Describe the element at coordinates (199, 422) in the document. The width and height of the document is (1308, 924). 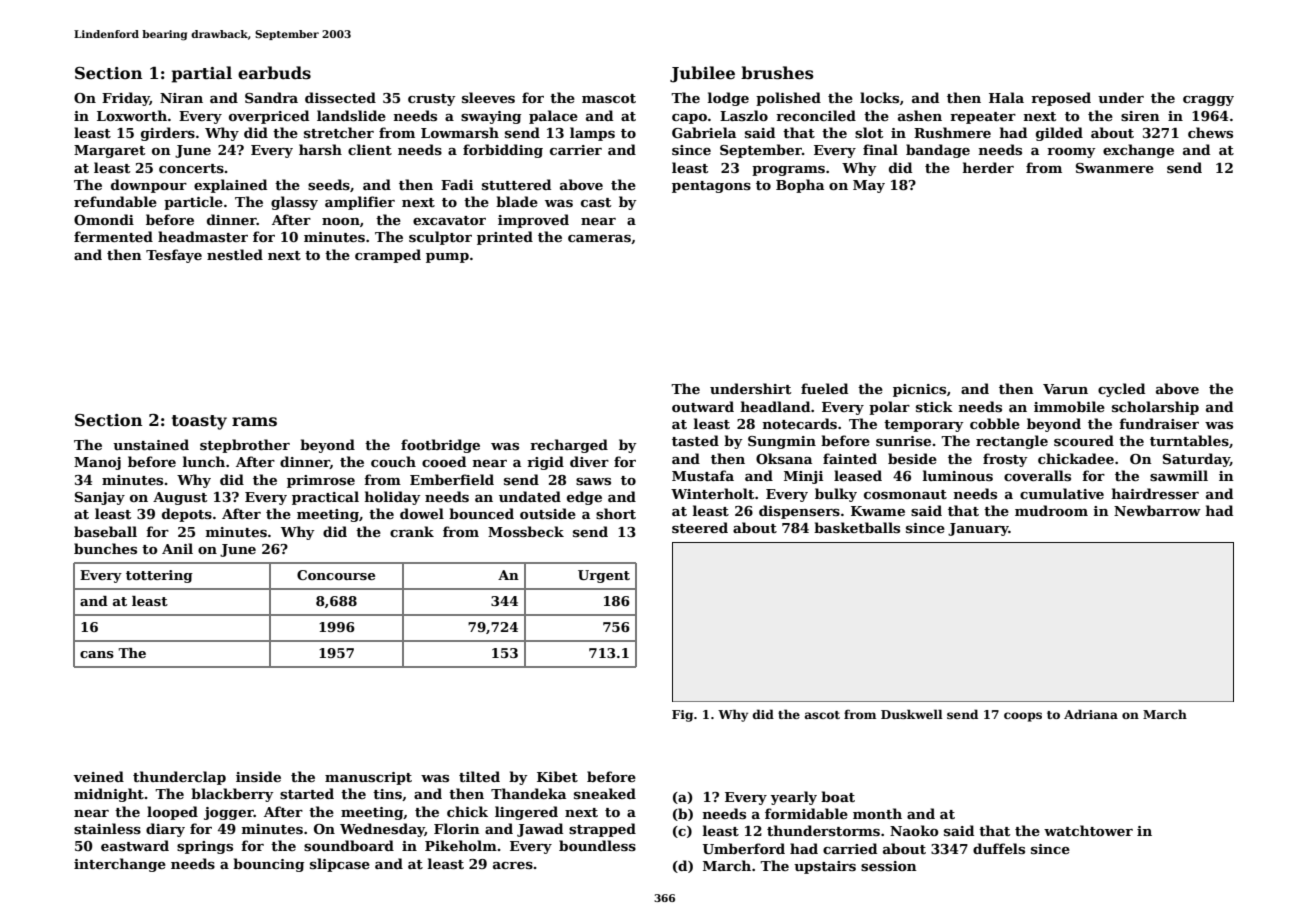
I see `toasty` at that location.
